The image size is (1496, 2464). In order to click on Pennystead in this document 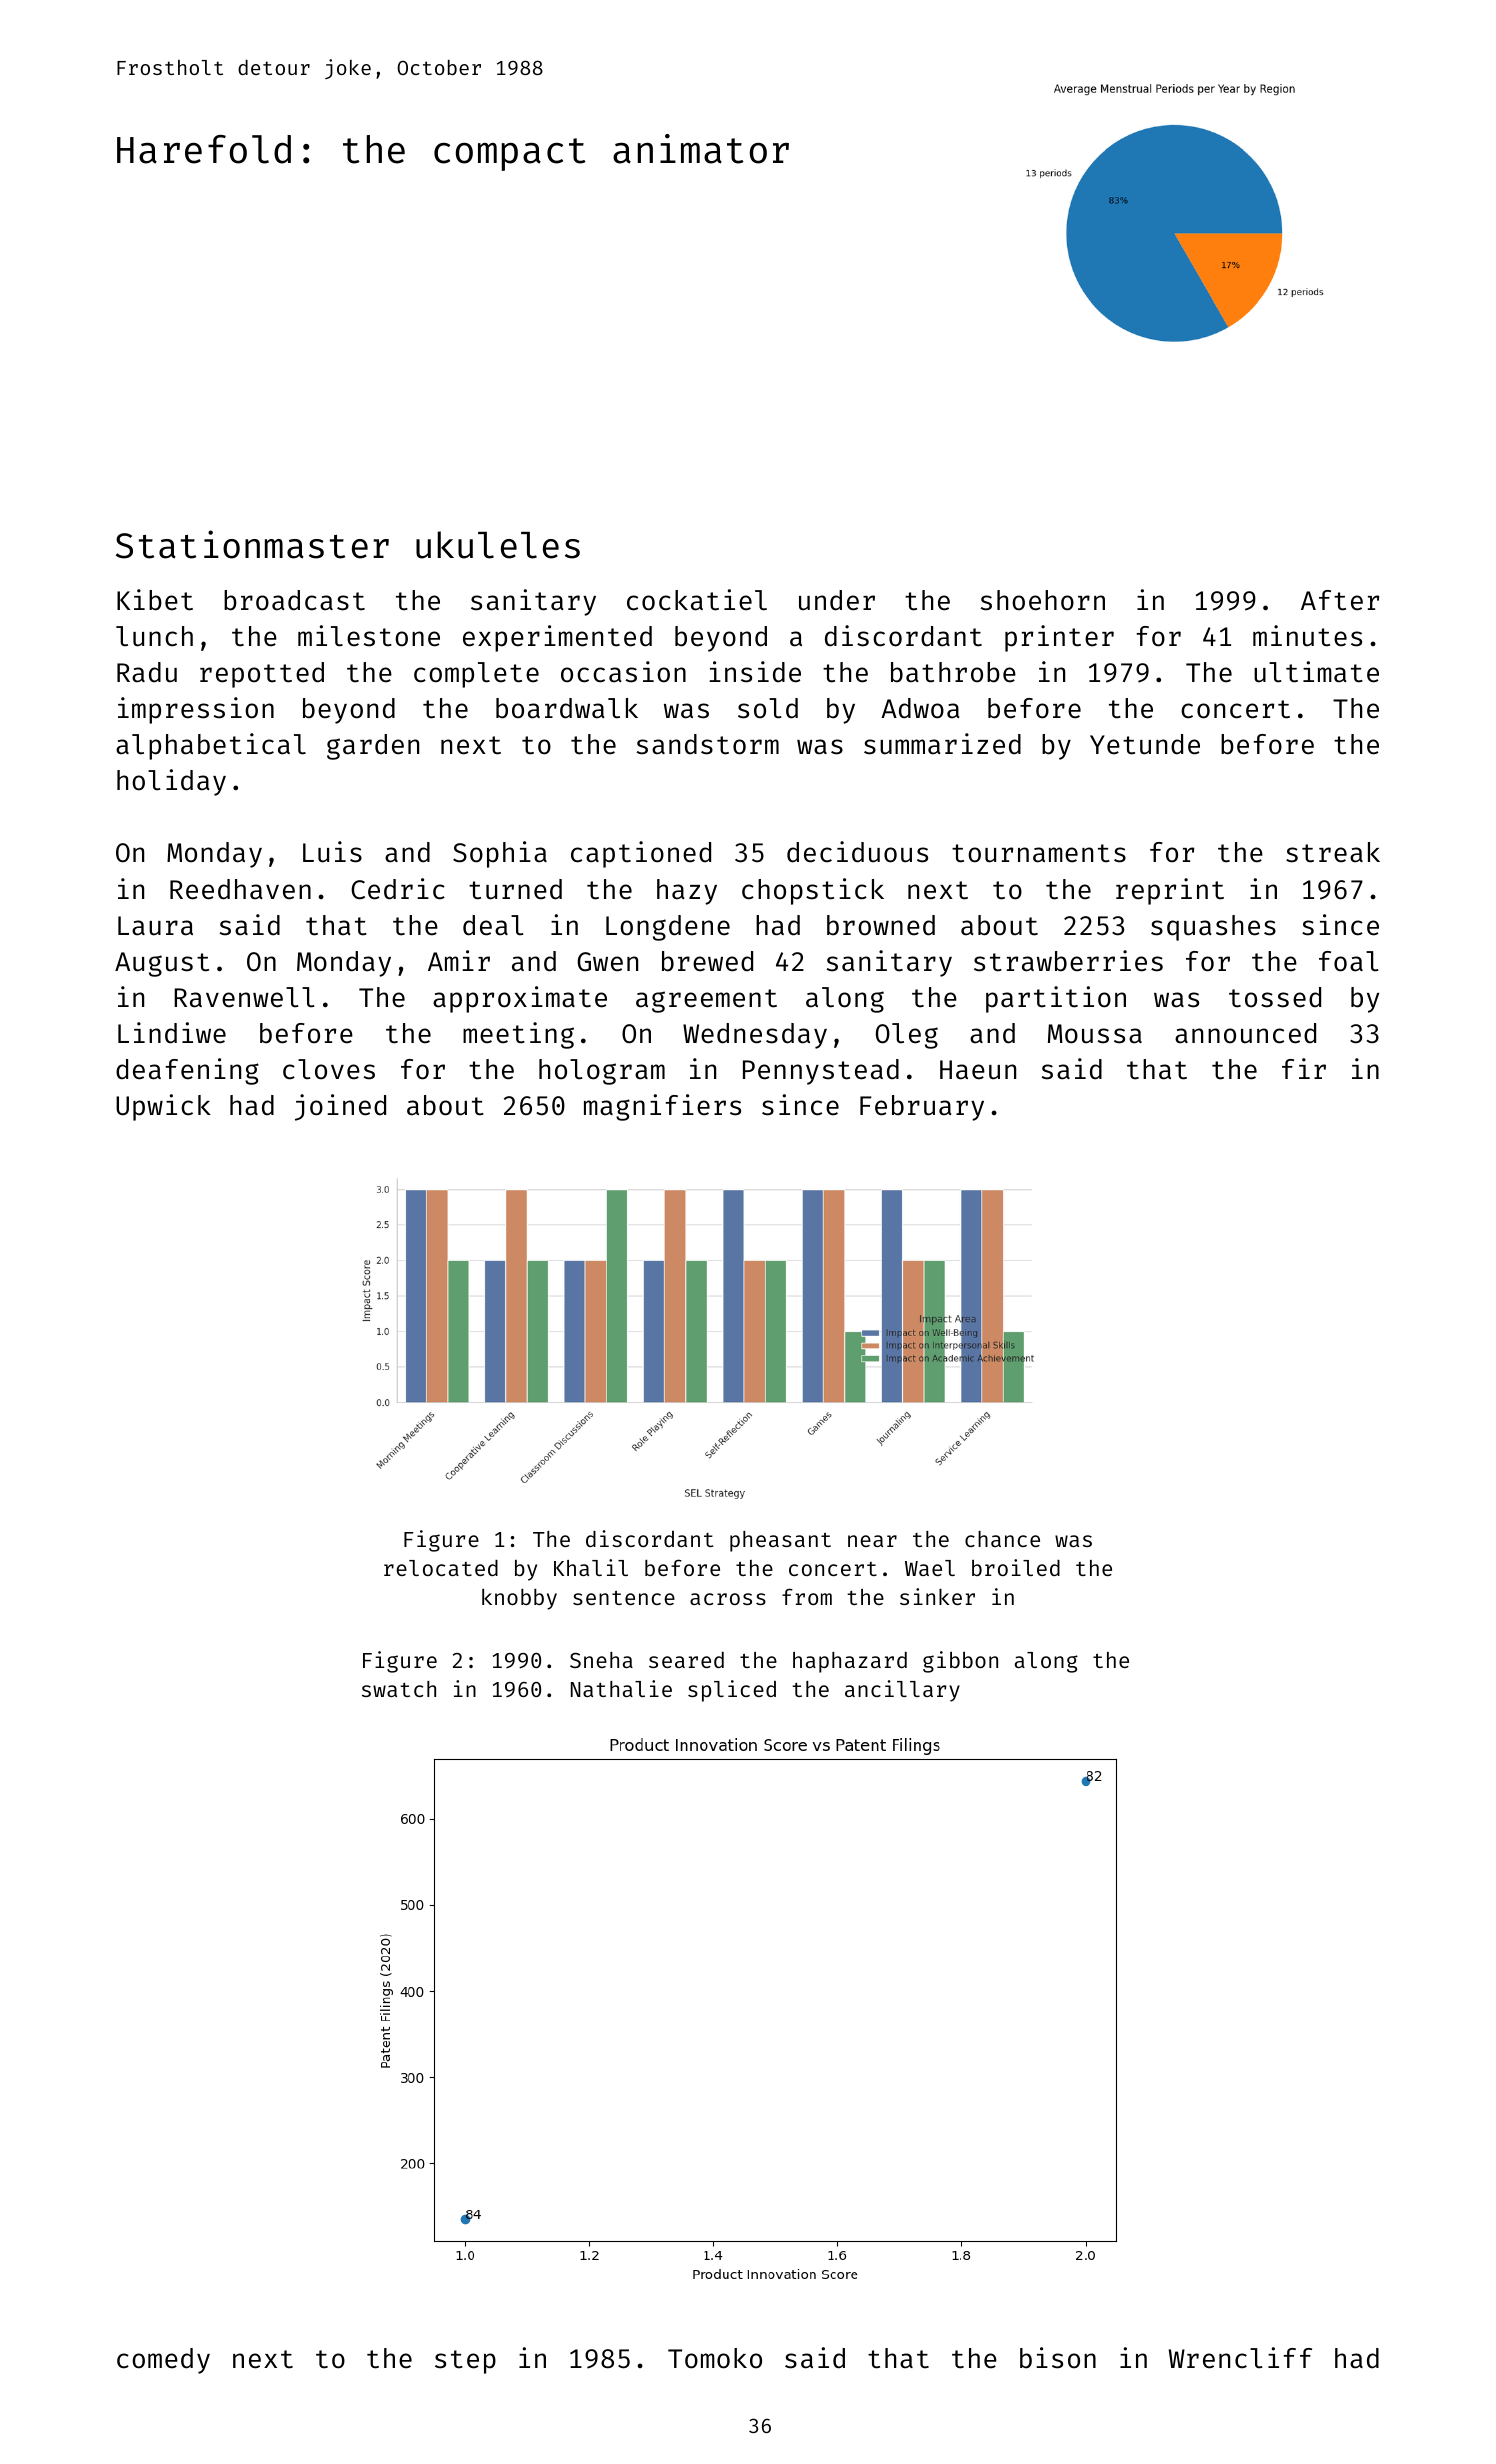, I will do `click(821, 1072)`.
